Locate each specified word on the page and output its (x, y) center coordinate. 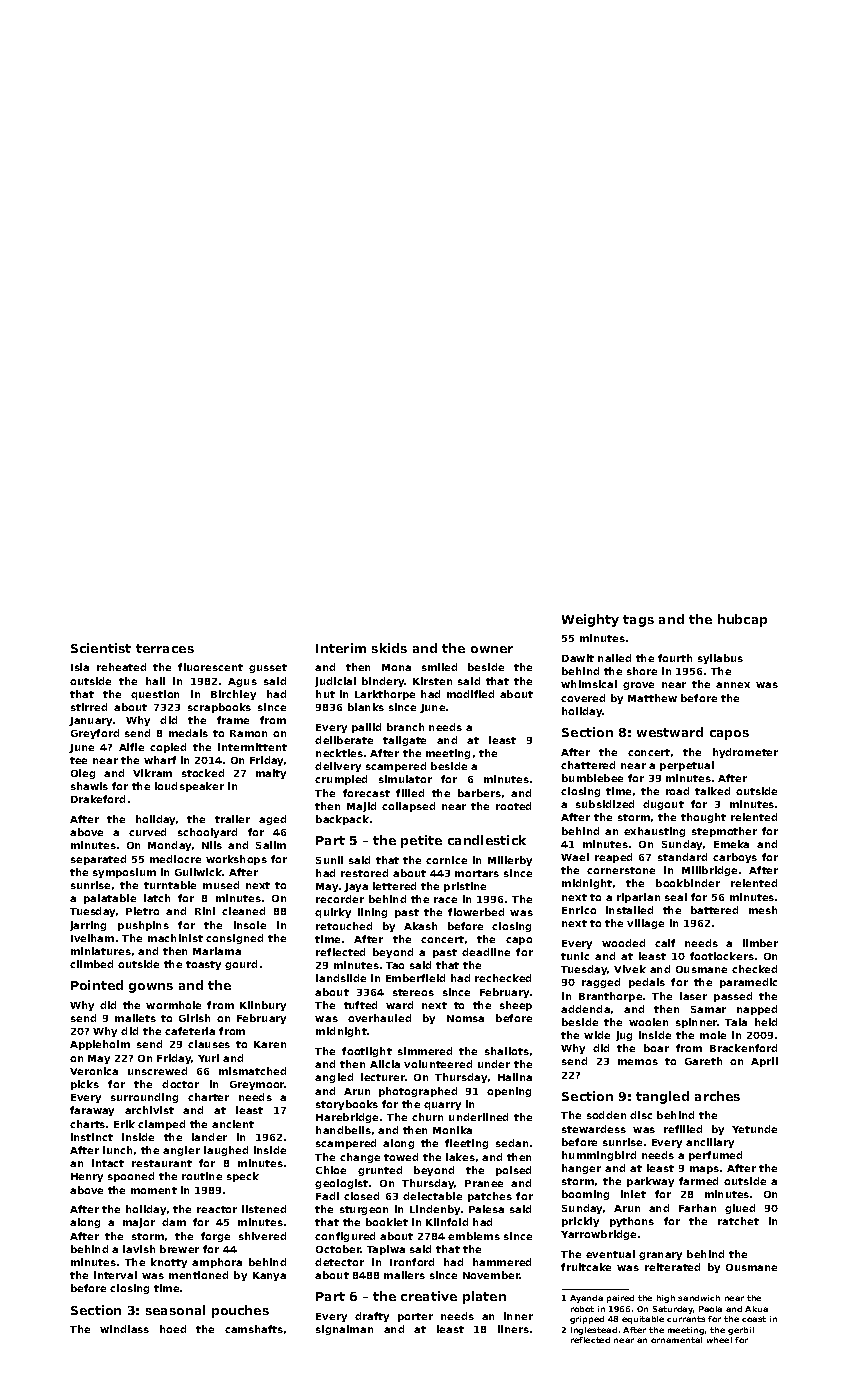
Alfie (131, 747)
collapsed (408, 807)
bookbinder (688, 883)
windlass (124, 1329)
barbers (479, 793)
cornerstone (621, 870)
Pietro (142, 911)
